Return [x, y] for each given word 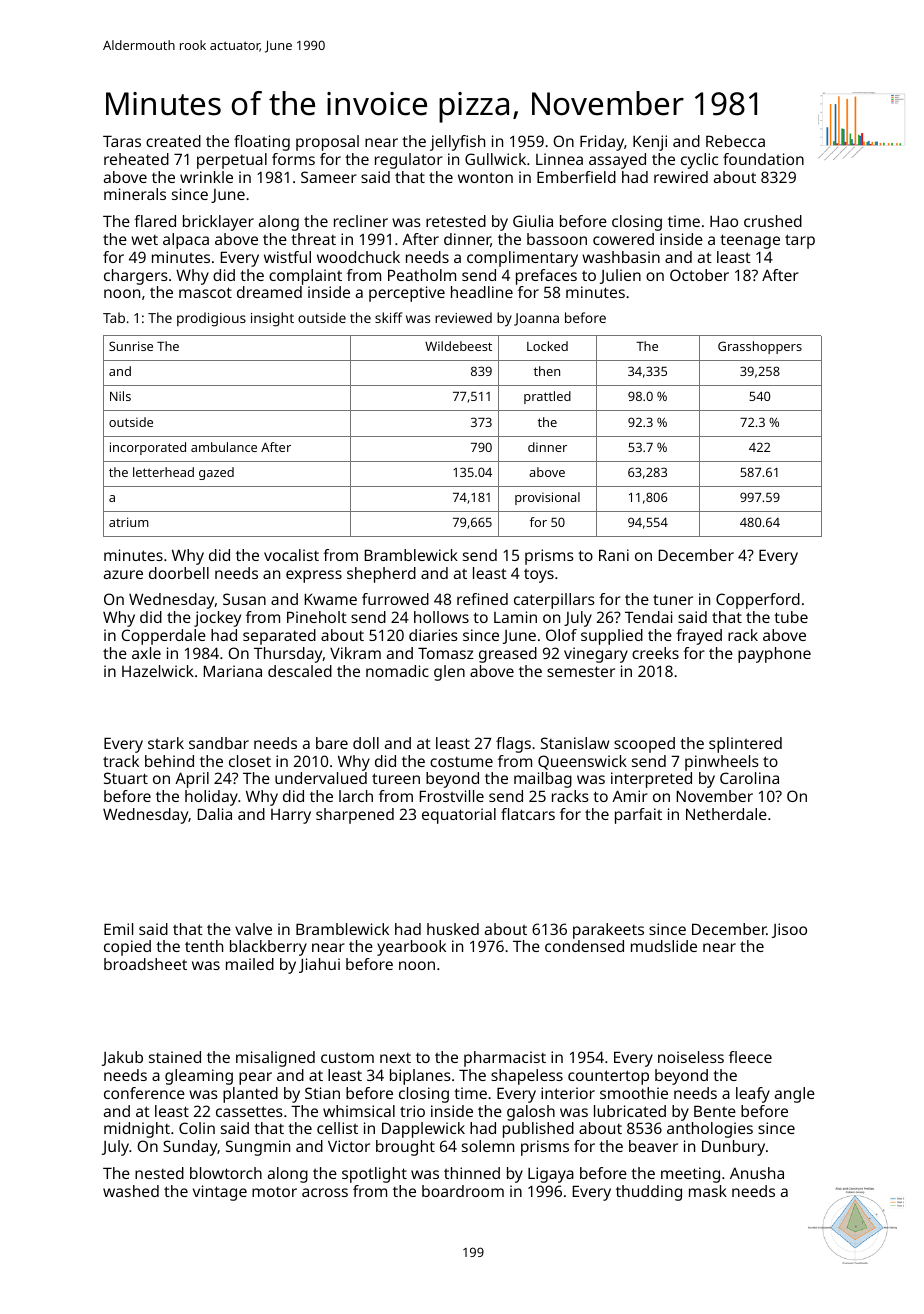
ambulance [224, 447]
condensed [584, 946]
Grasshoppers [760, 347]
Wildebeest [458, 346]
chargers [136, 277]
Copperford [758, 601]
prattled [547, 397]
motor [274, 1192]
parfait [638, 816]
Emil [118, 929]
